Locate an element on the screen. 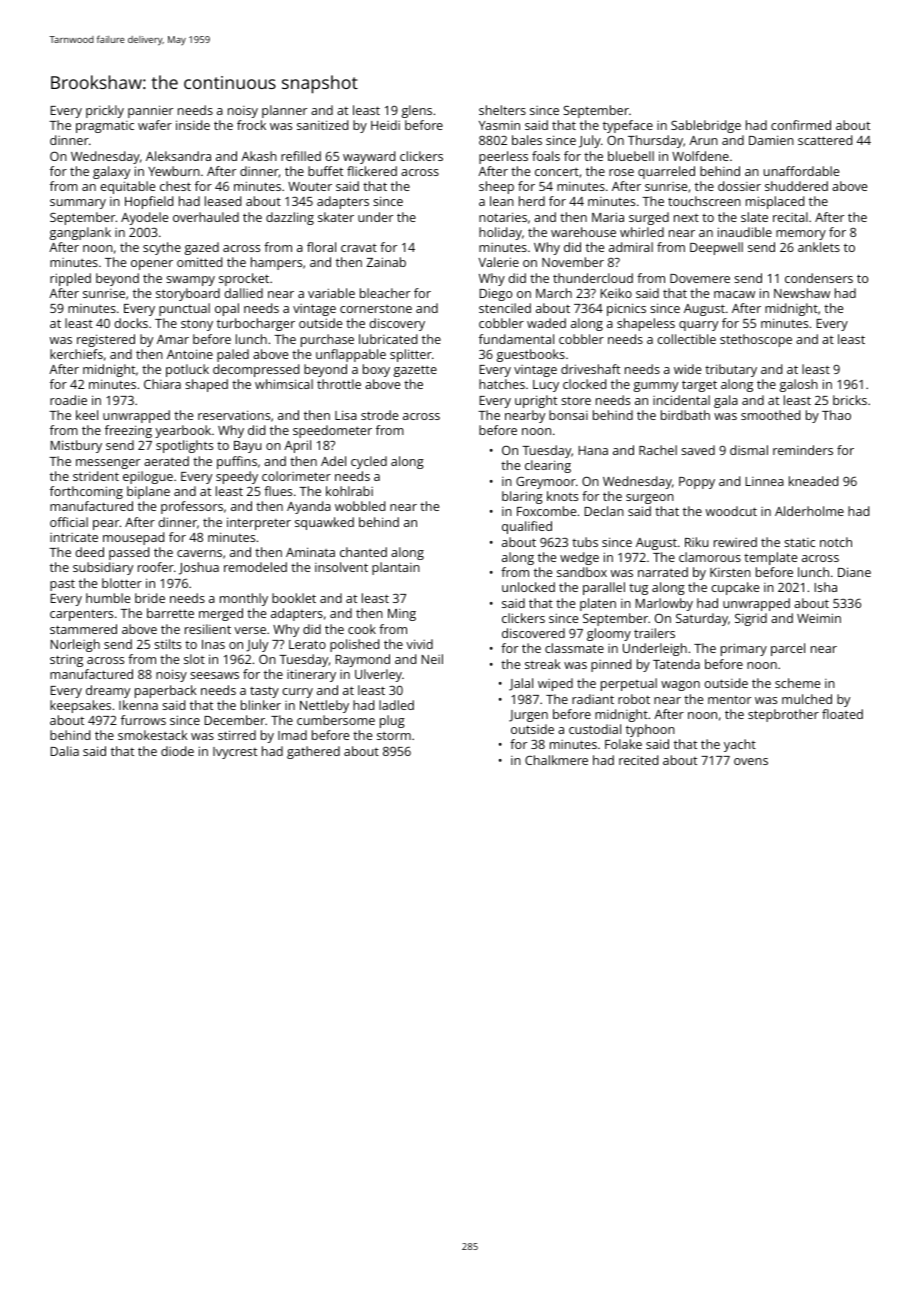 This screenshot has width=924, height=1308. cook is located at coordinates (362, 629).
